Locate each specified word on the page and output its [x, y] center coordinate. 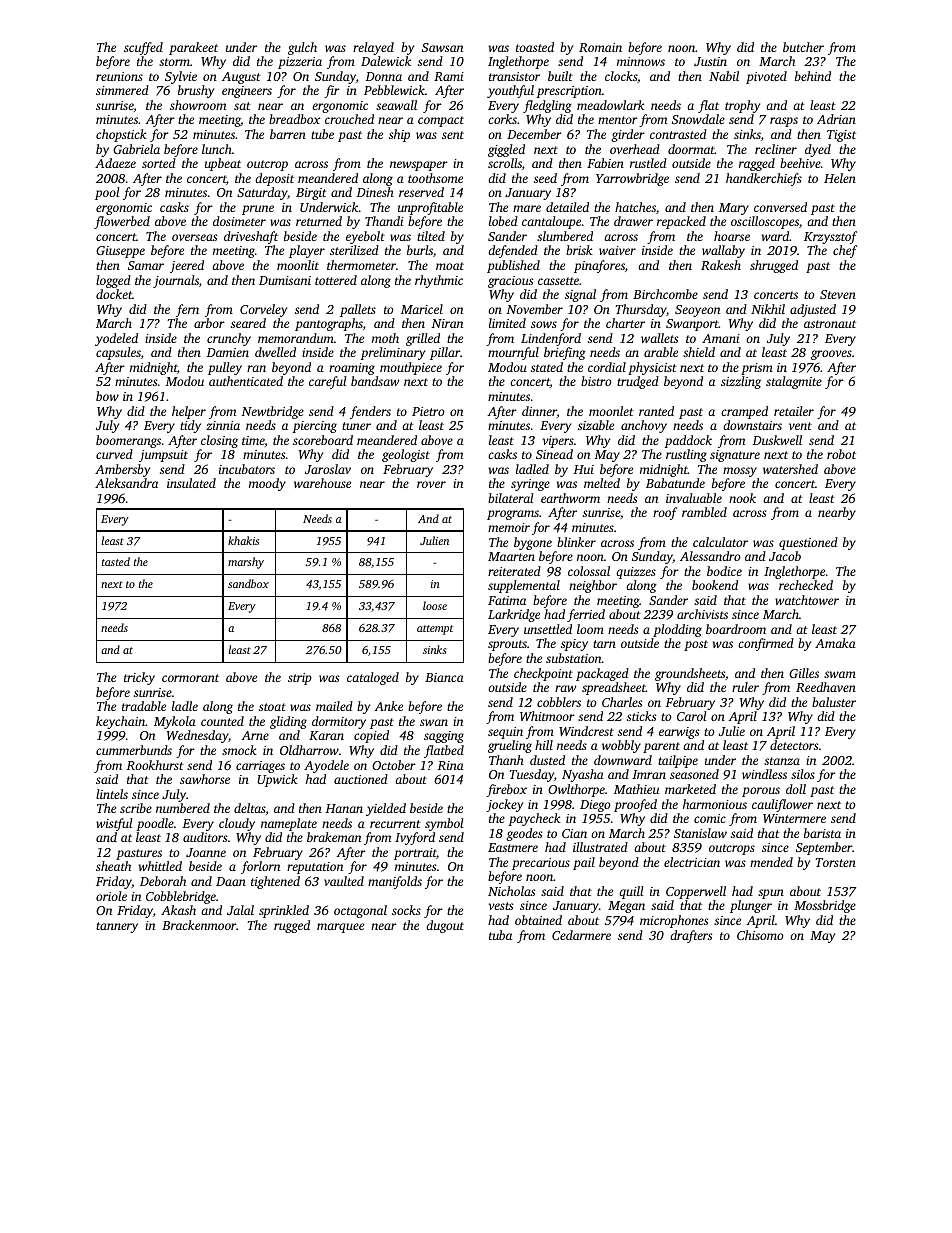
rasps [784, 122]
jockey [504, 805]
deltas [250, 808]
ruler [745, 687]
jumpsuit [163, 456]
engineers [247, 92]
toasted [535, 47]
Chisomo [760, 935]
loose [435, 605]
